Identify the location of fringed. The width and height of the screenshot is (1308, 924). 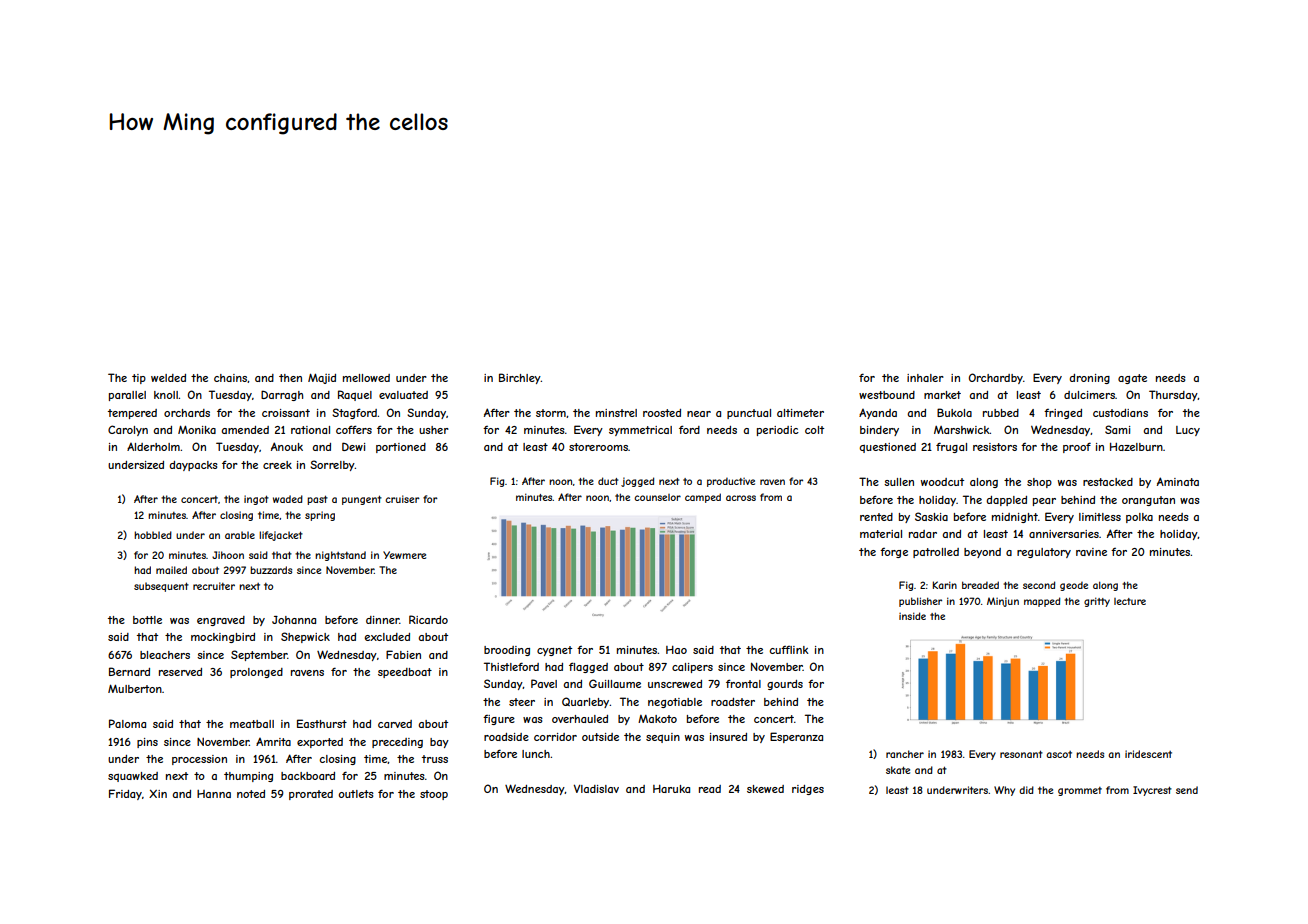
(1063, 414).
